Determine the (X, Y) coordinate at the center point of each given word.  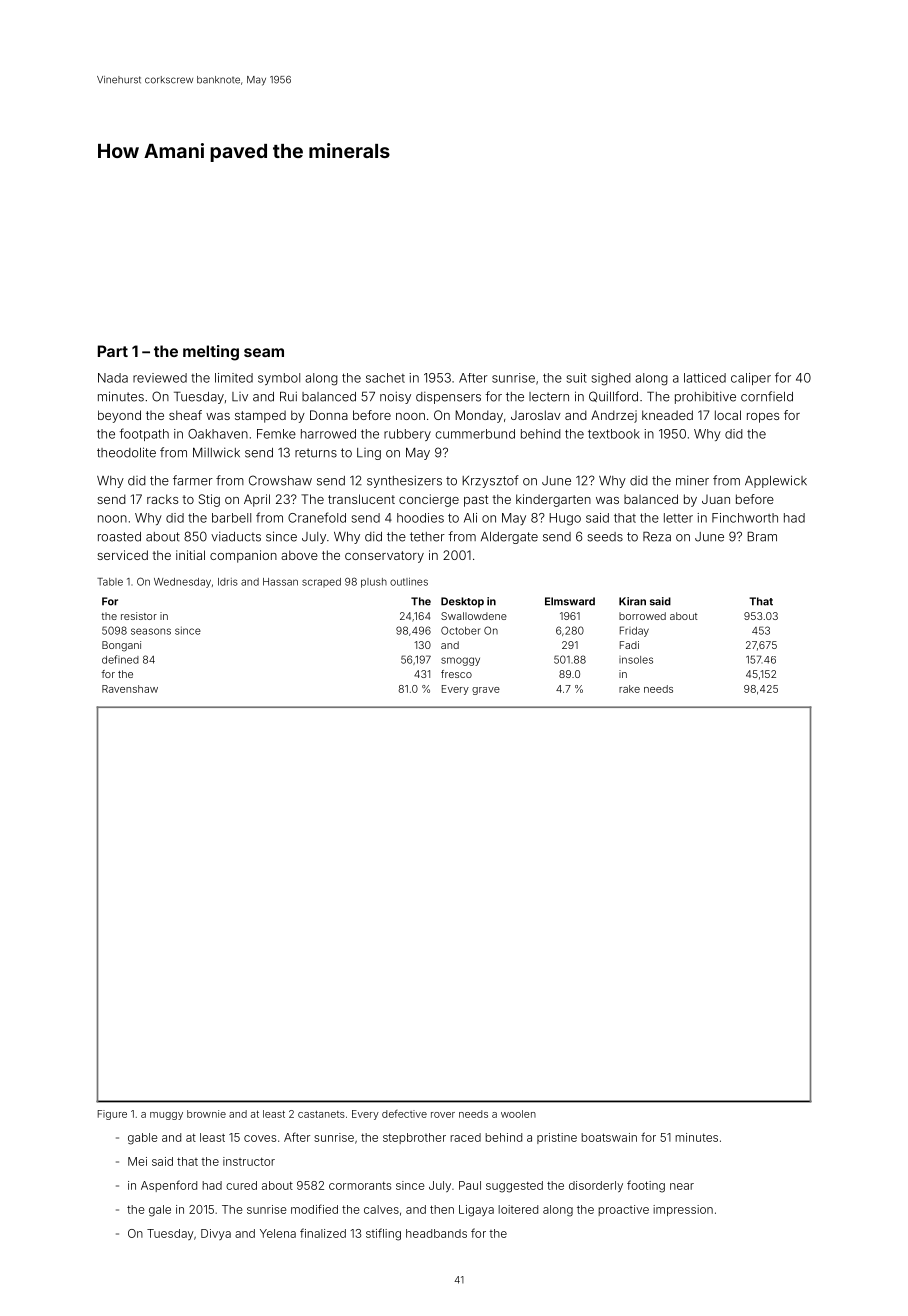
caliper (751, 379)
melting (211, 353)
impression (683, 1210)
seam (264, 352)
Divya (216, 1234)
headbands (436, 1233)
